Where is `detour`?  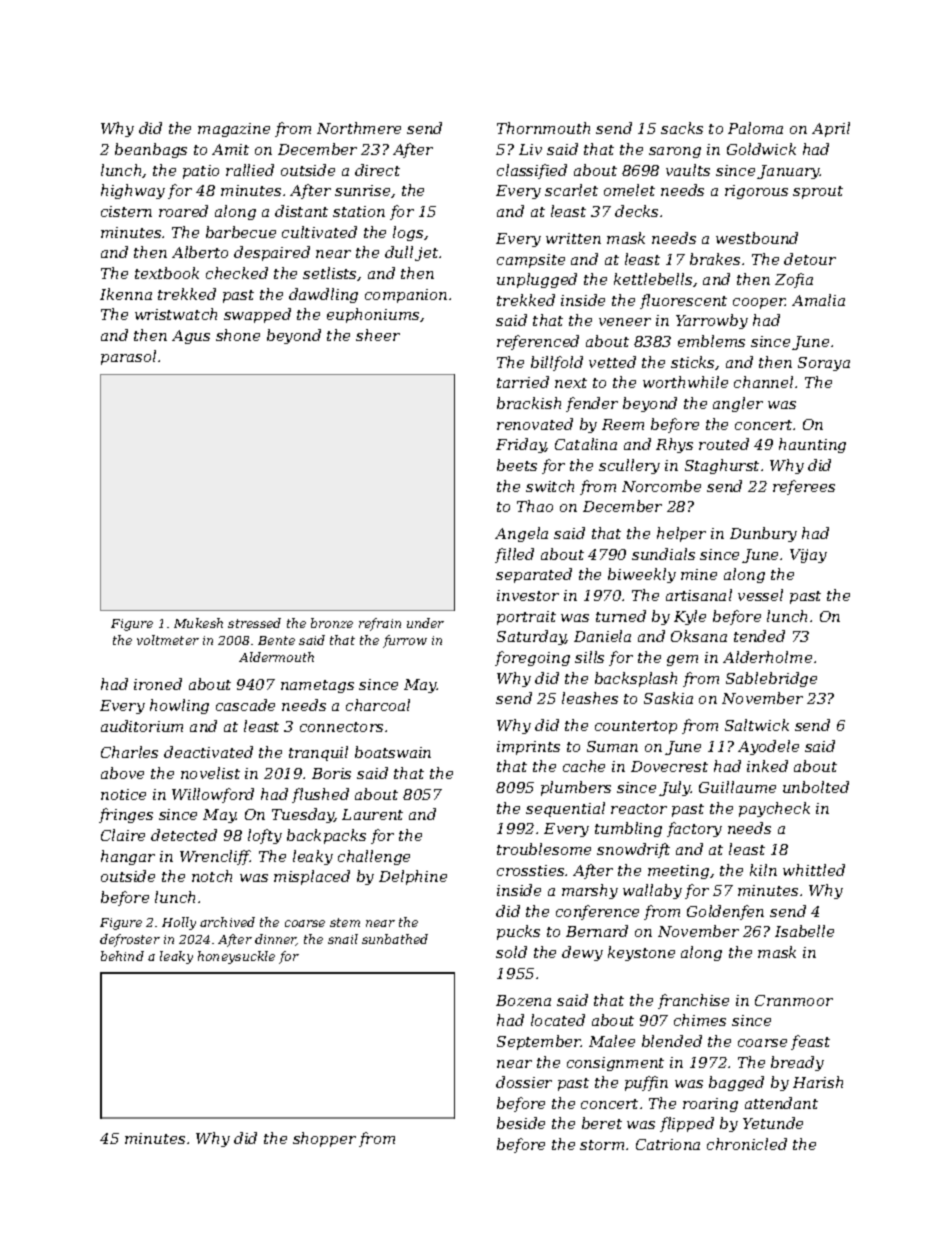 detour is located at coordinates (810, 259).
